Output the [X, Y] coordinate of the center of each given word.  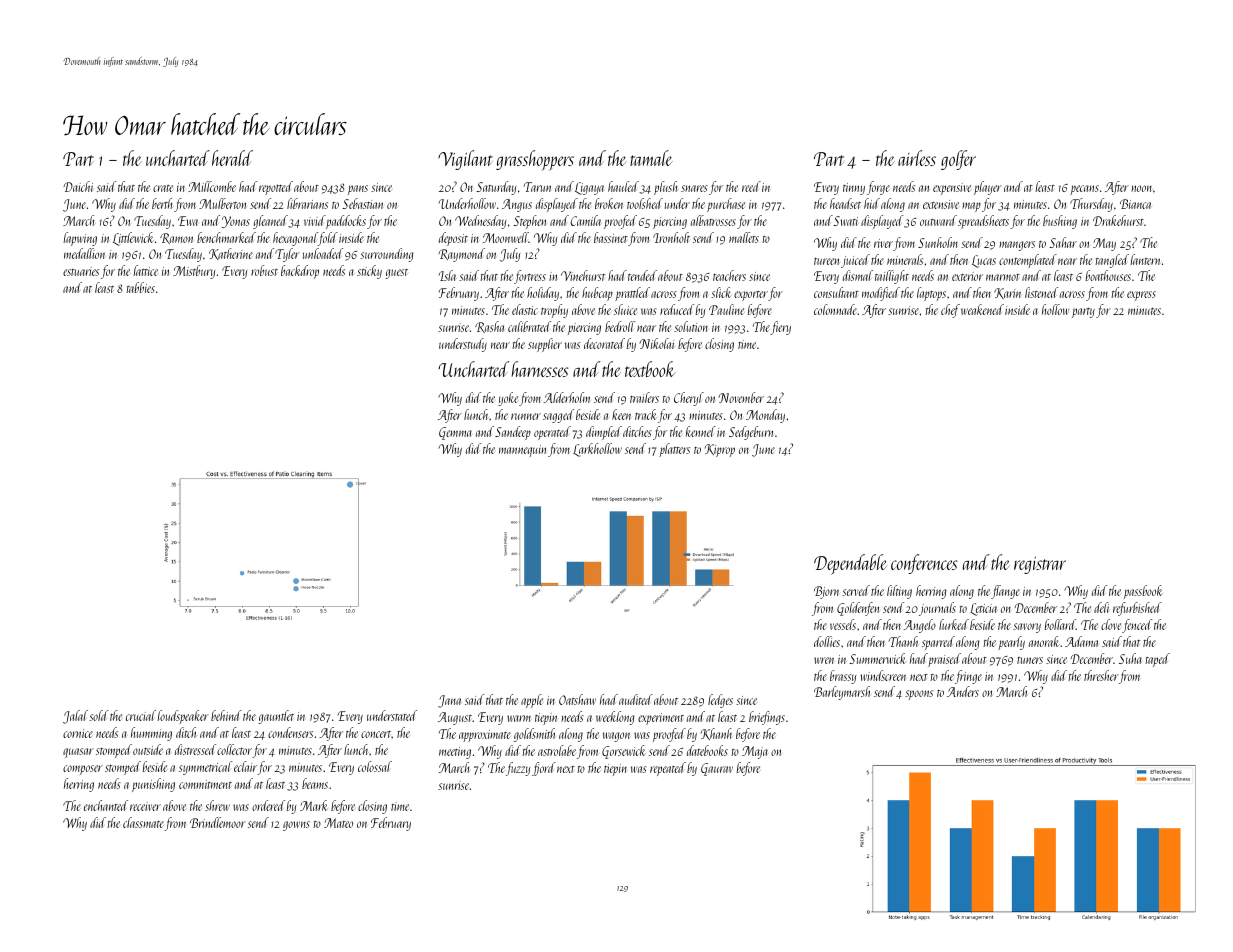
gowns [296, 826]
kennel [701, 431]
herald [232, 158]
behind [226, 715]
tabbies [140, 287]
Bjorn [826, 592]
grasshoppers [535, 160]
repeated [668, 769]
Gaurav [717, 769]
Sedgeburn [751, 433]
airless [917, 158]
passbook [1143, 592]
